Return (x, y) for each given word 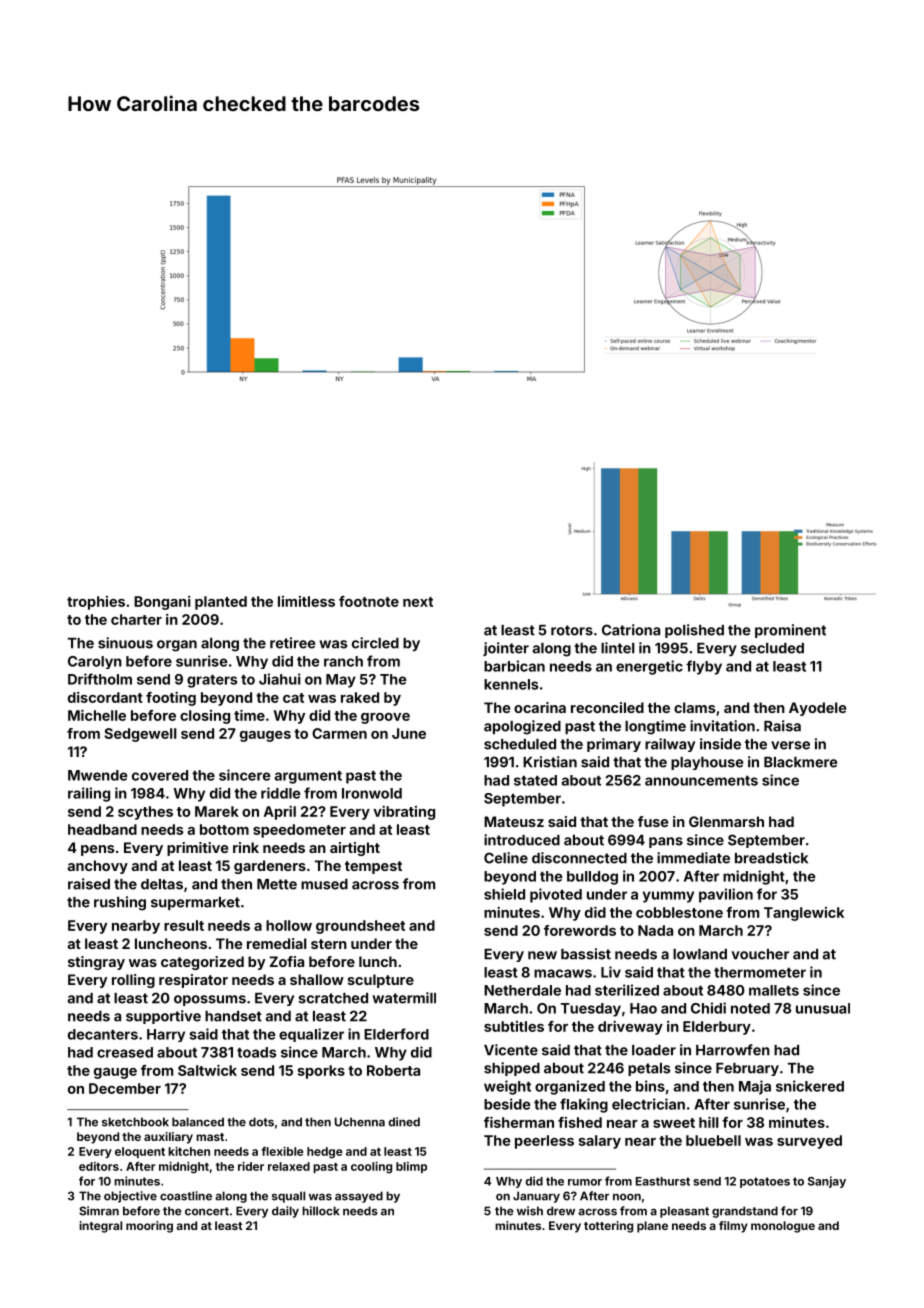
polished (694, 631)
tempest (373, 867)
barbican (514, 666)
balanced (198, 1122)
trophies (96, 603)
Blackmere (800, 762)
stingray (96, 963)
